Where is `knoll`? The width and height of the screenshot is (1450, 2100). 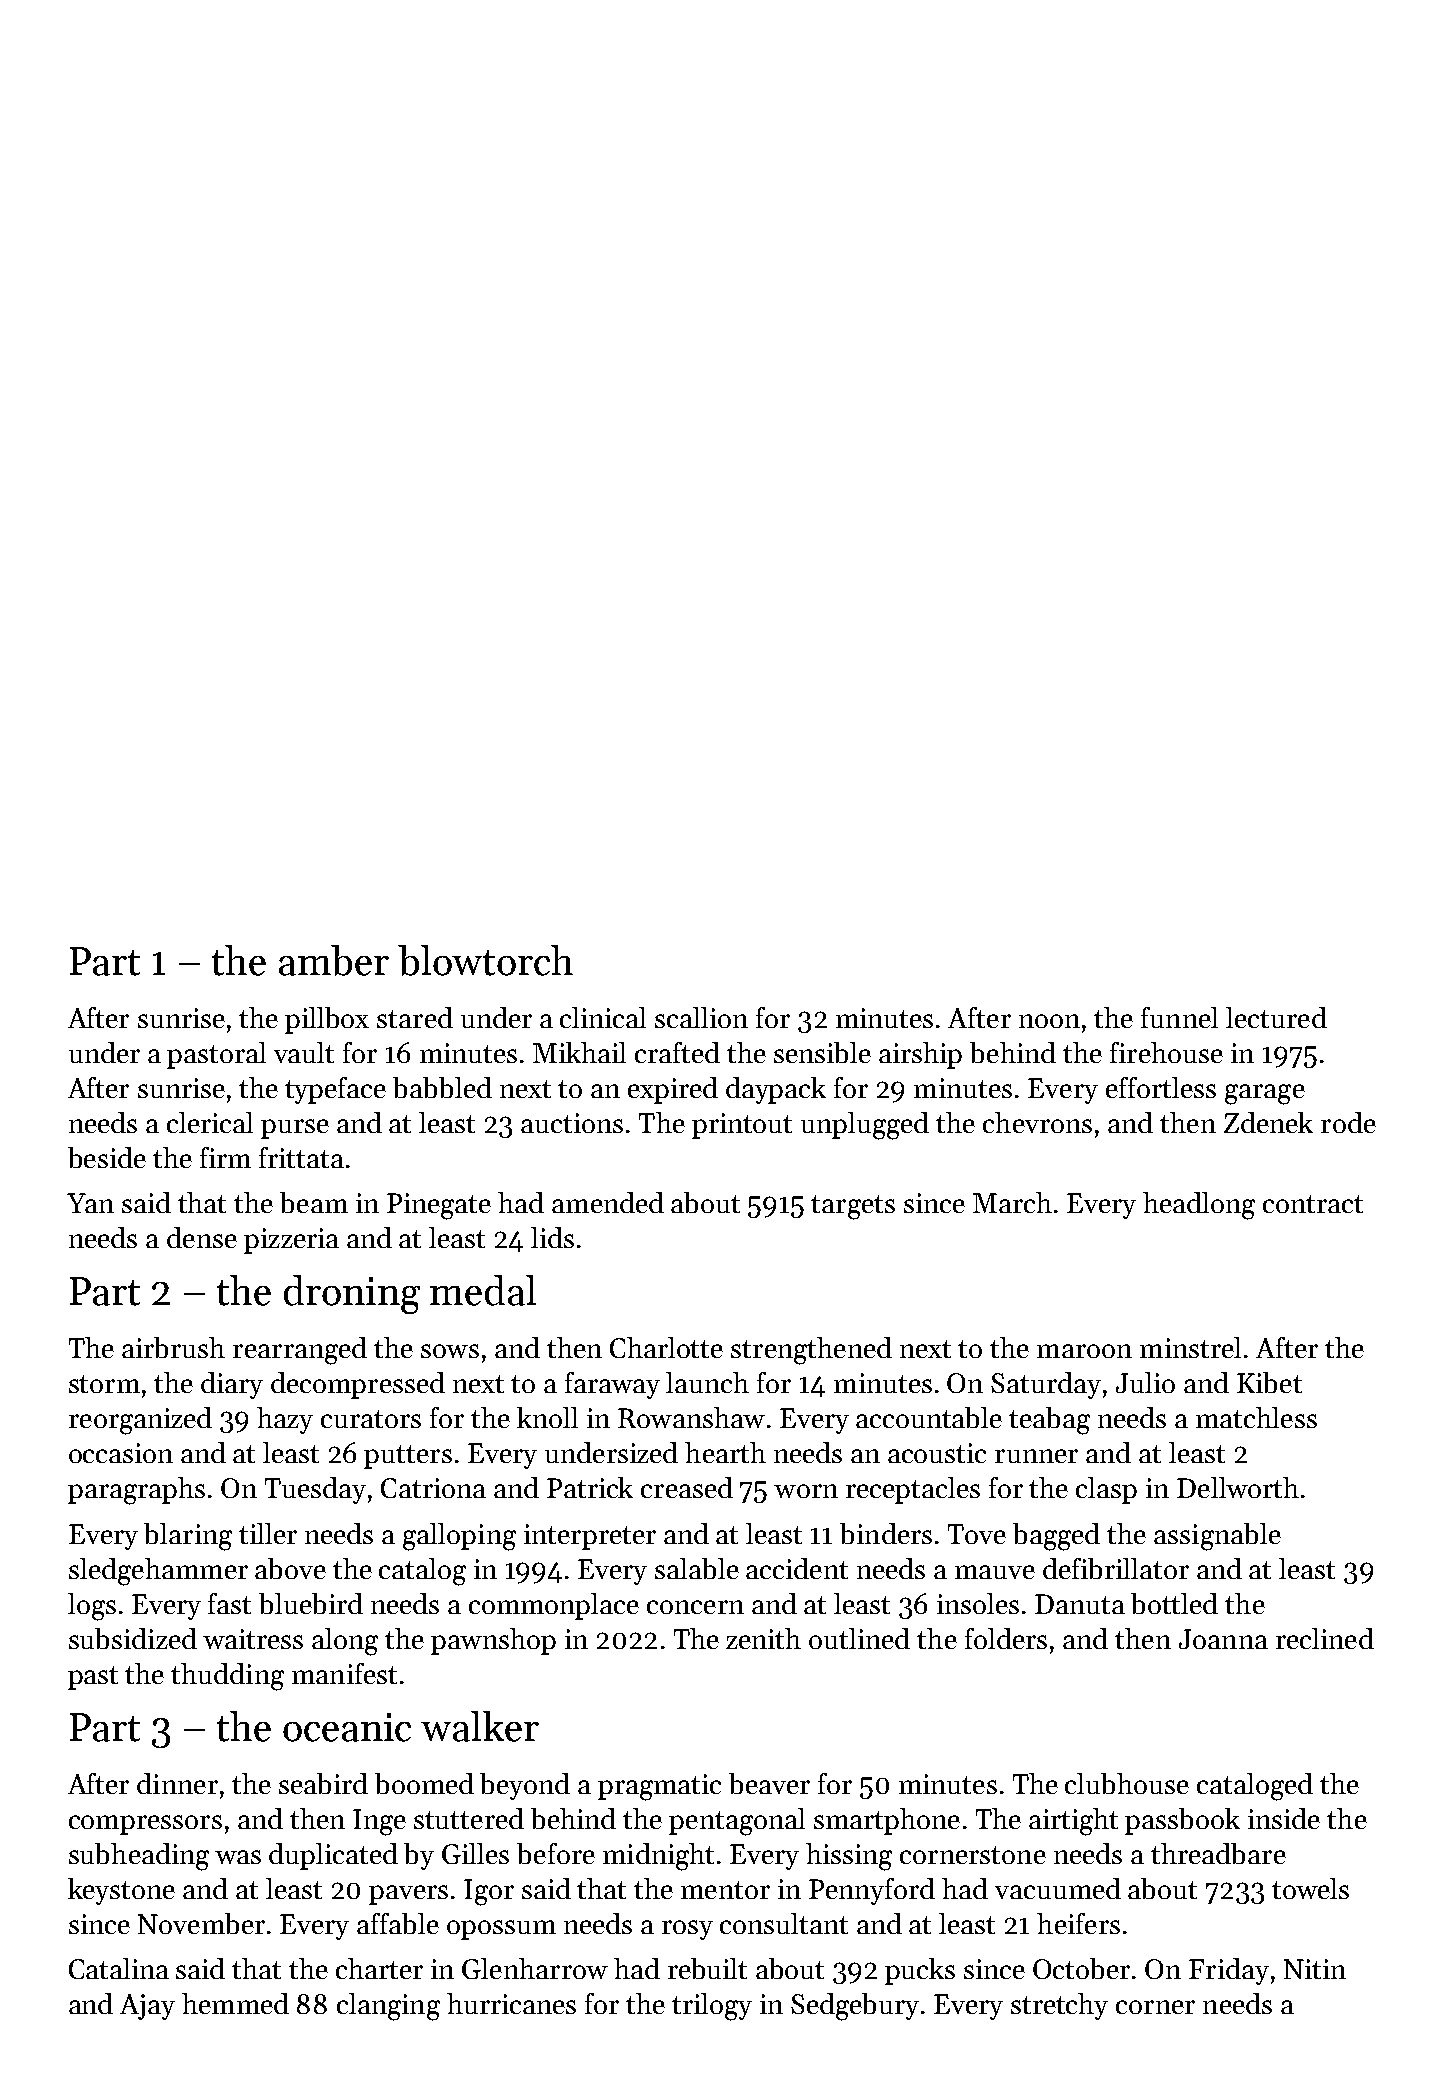
knoll is located at coordinates (547, 1417).
